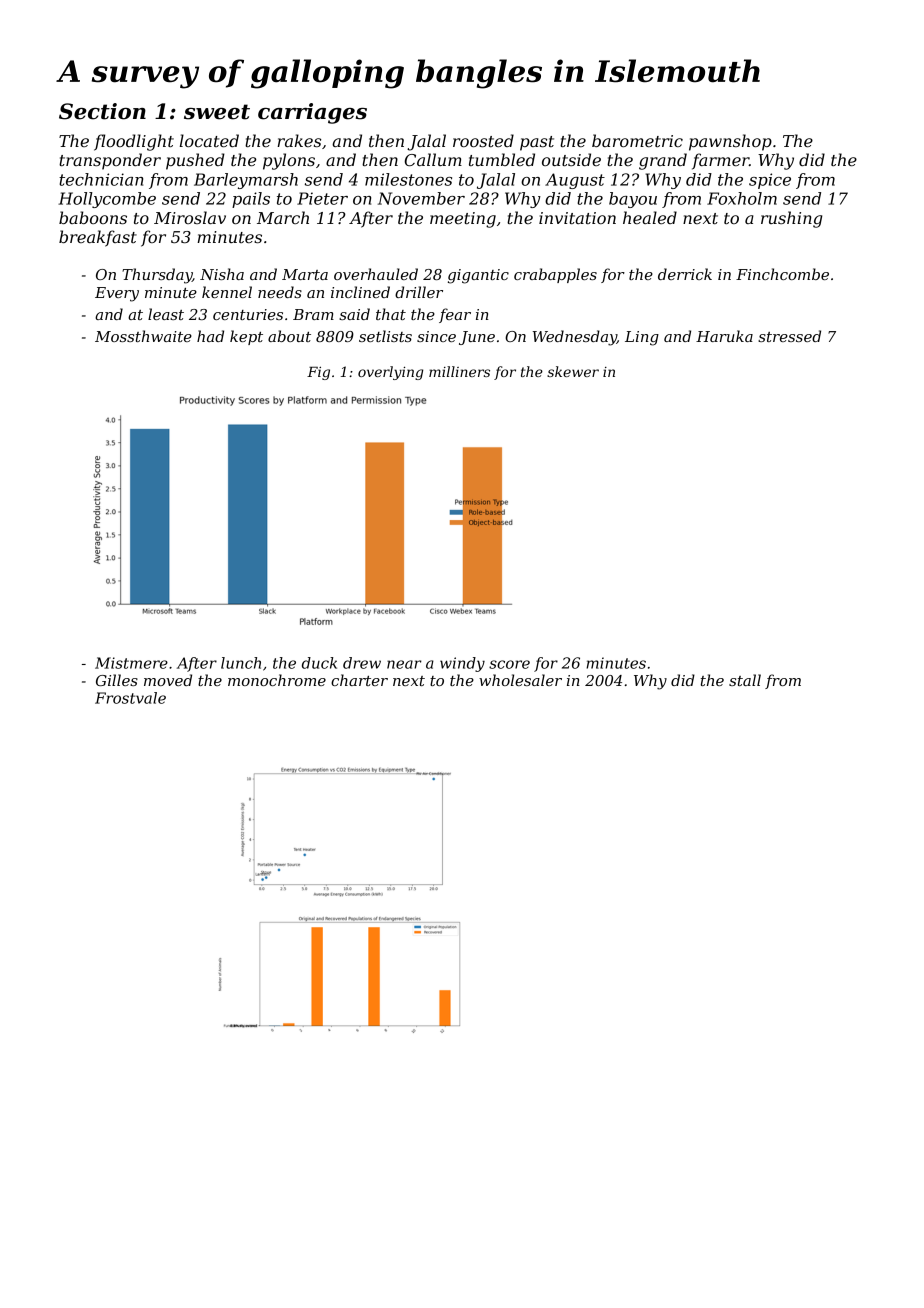  Describe the element at coordinates (227, 292) in the document. I see `kennel` at that location.
